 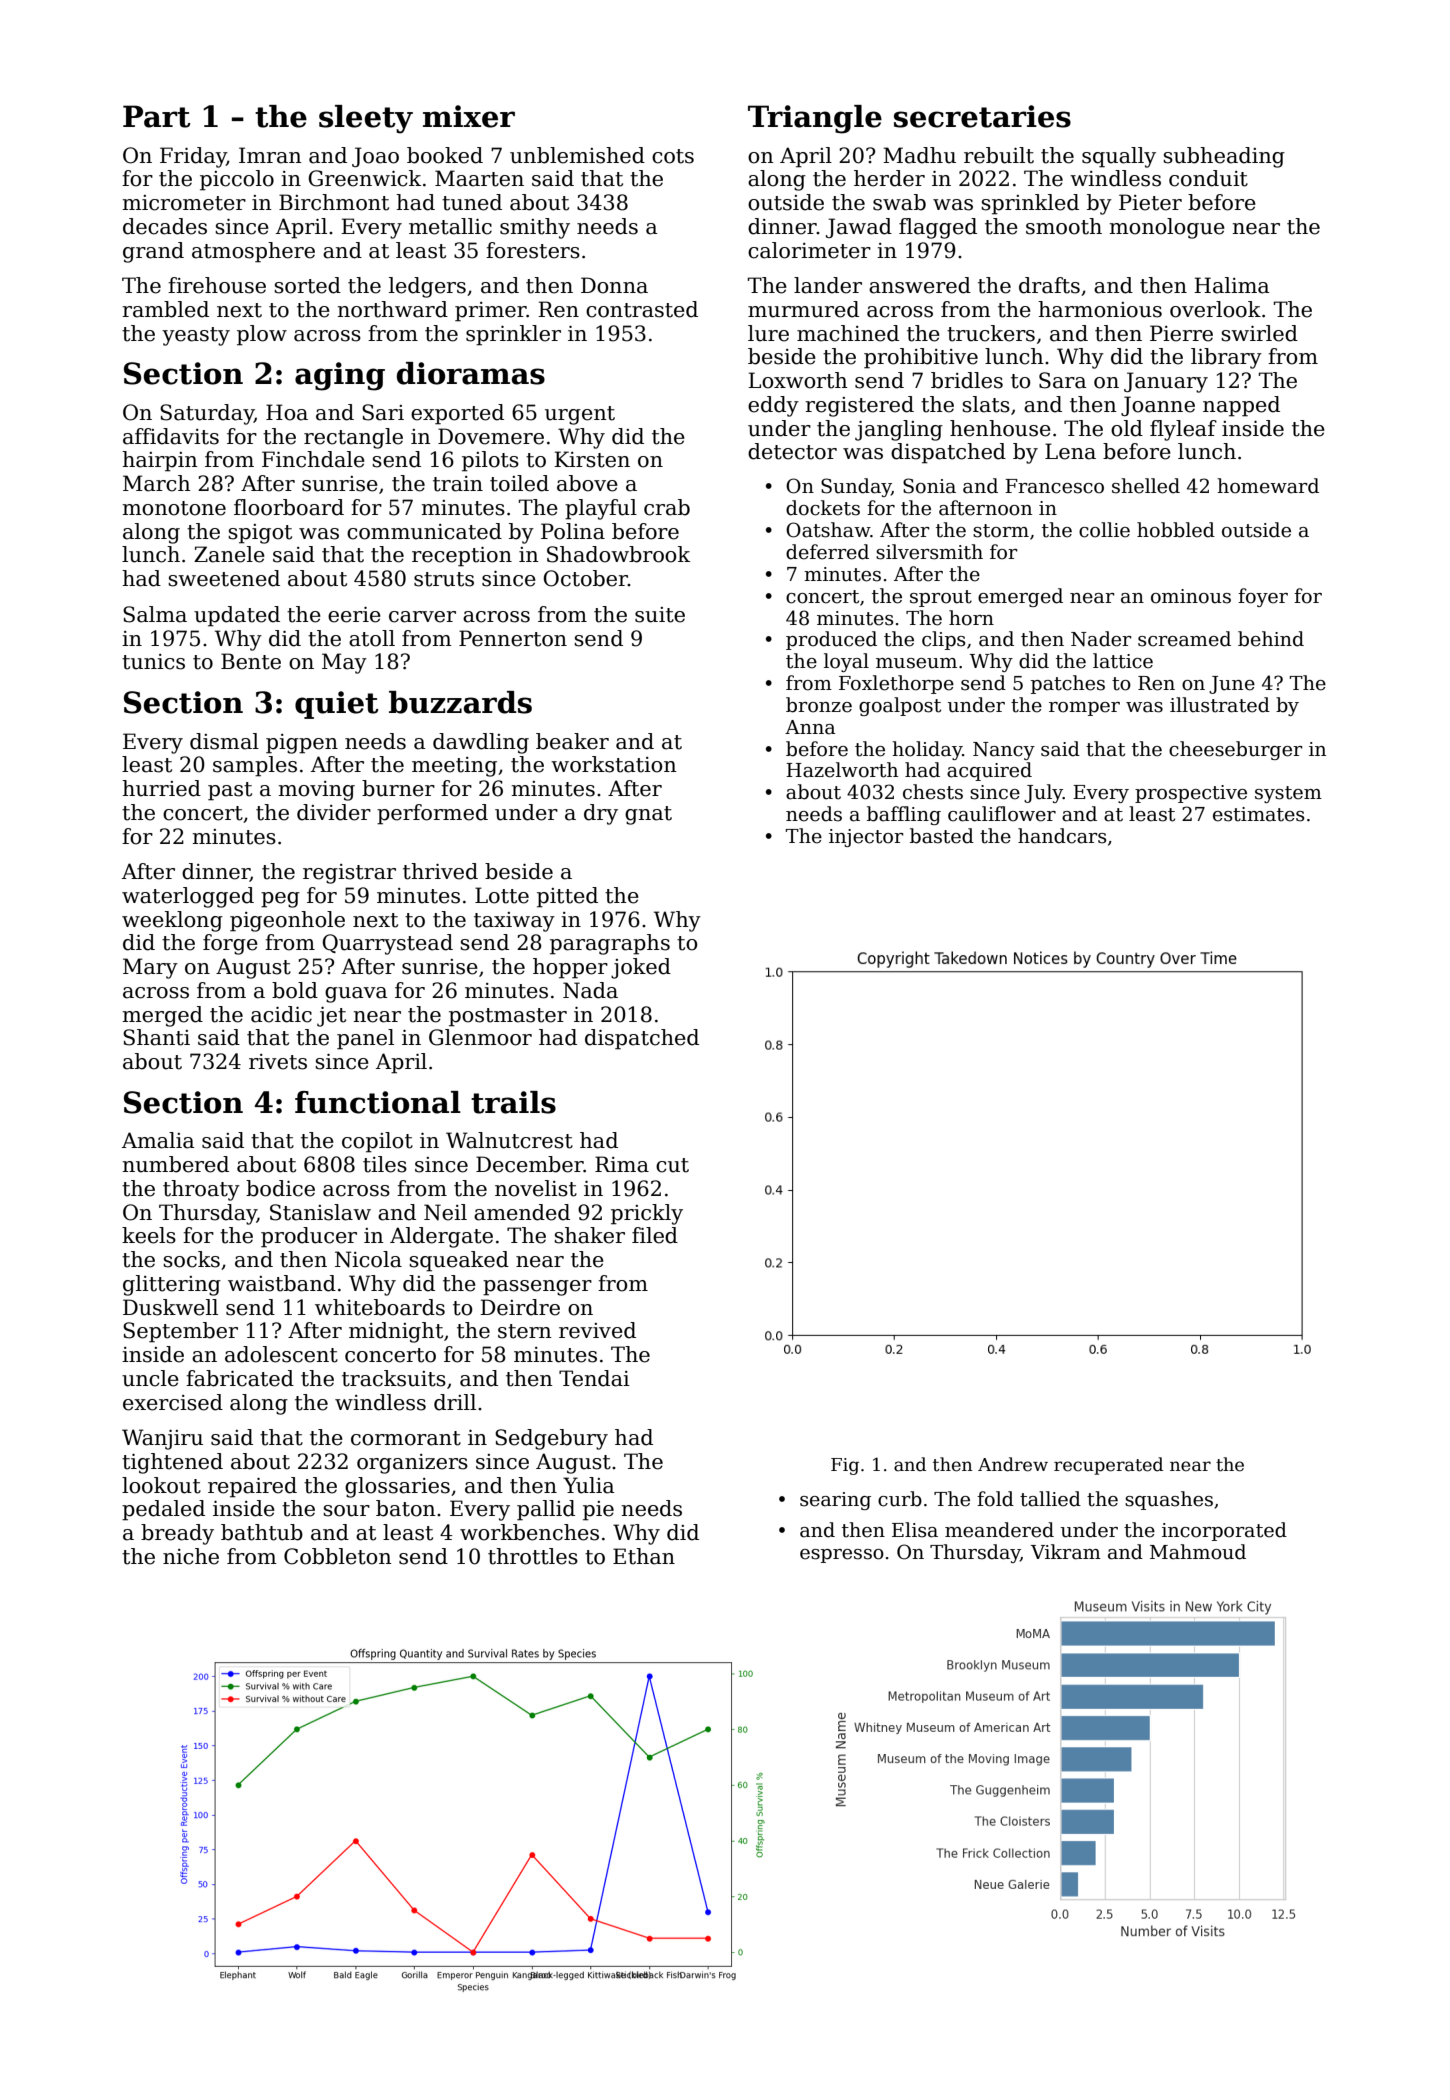 I want to click on Wanjiru, so click(x=162, y=1439).
